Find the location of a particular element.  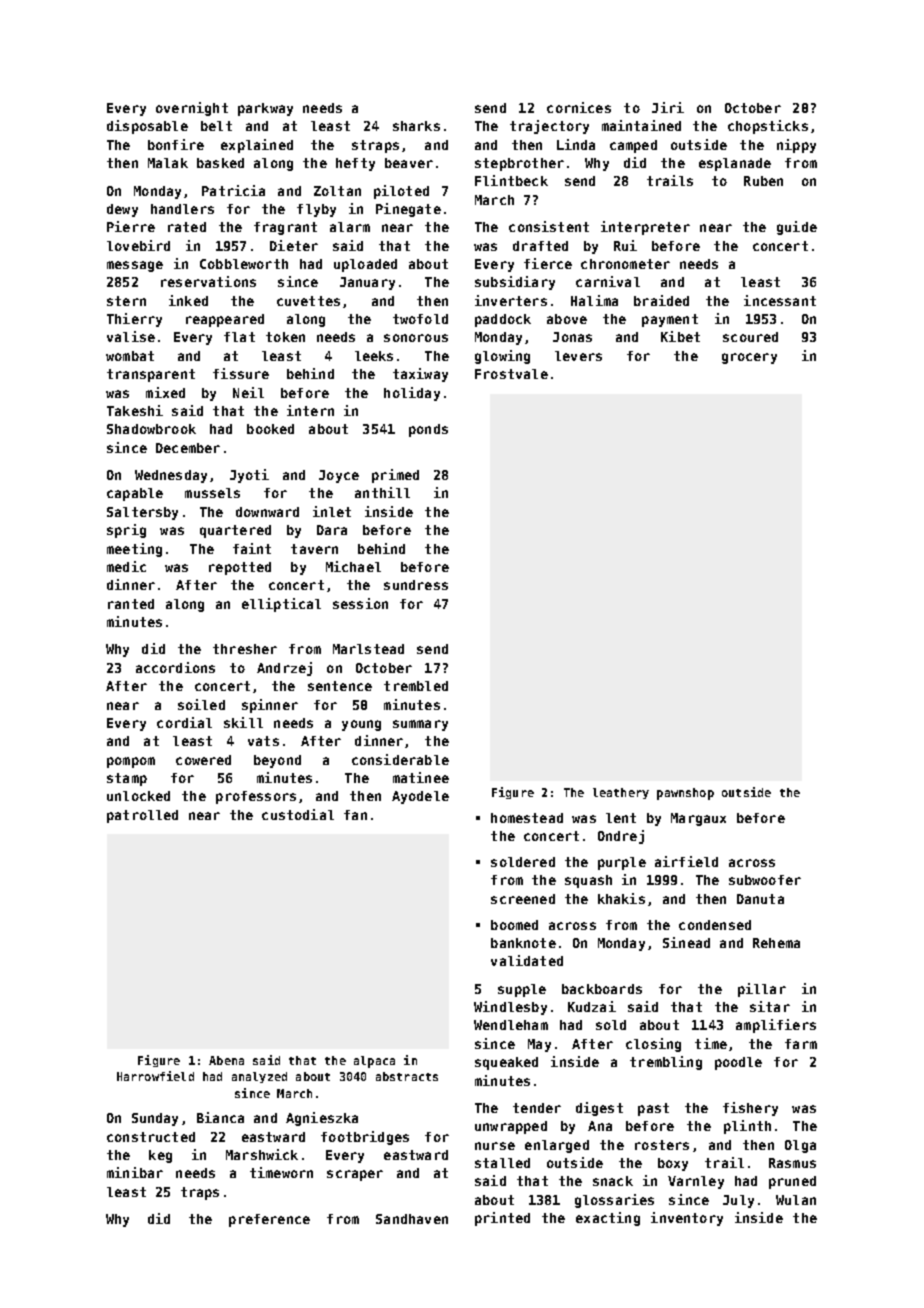

December is located at coordinates (188, 448).
